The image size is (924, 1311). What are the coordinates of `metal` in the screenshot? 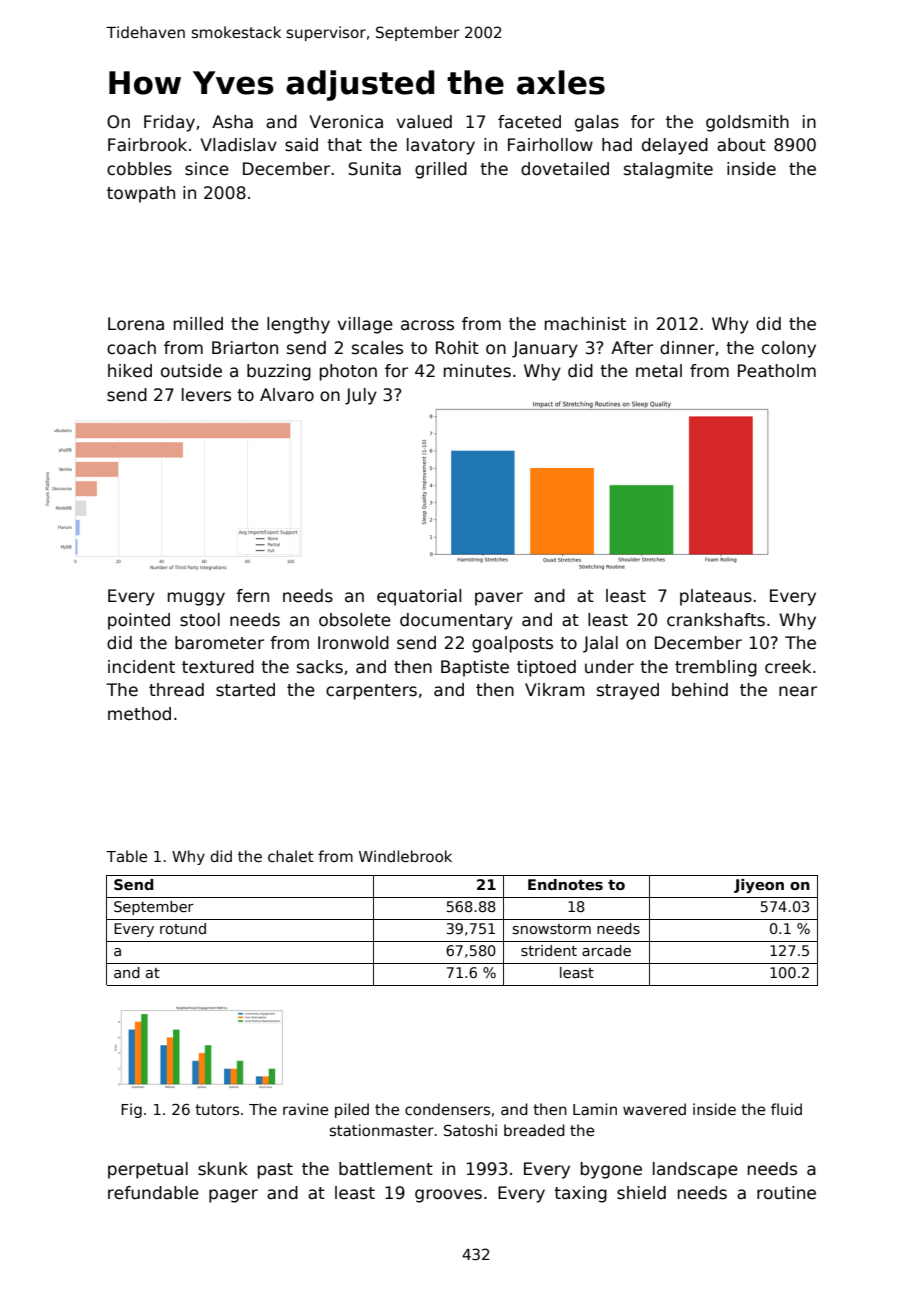 It's located at (659, 371).
